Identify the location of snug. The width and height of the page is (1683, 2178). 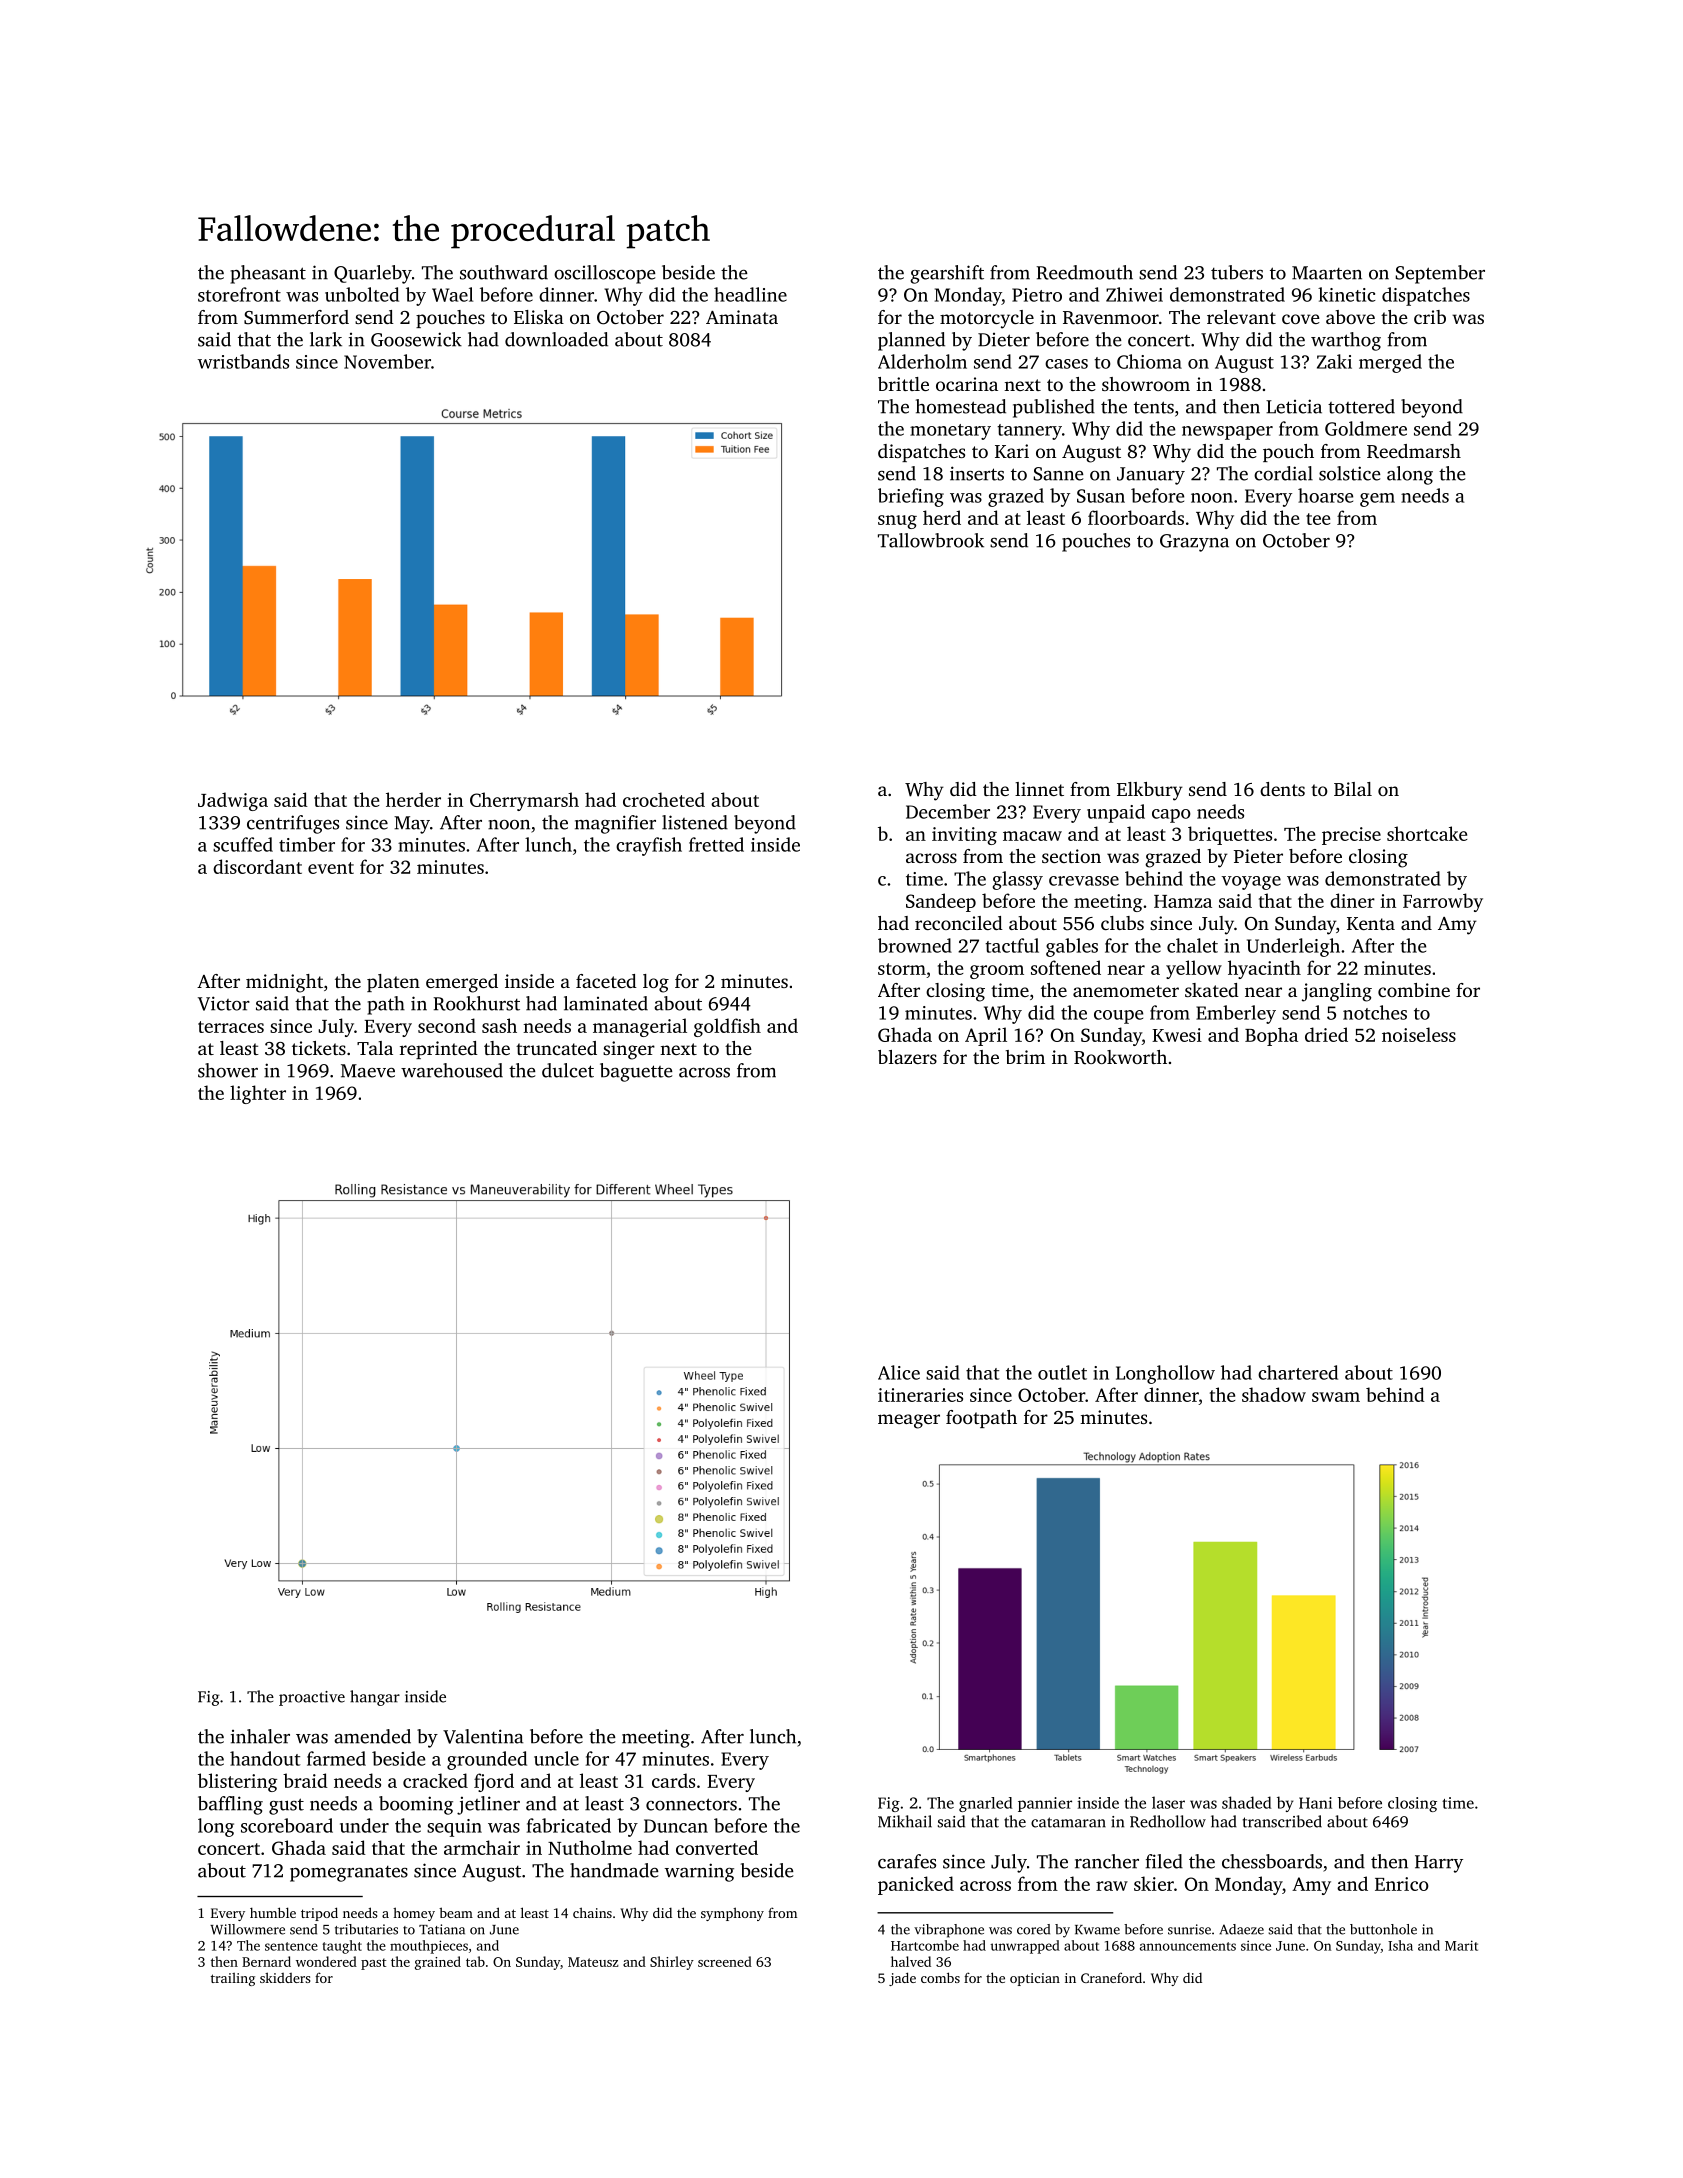
(897, 522).
